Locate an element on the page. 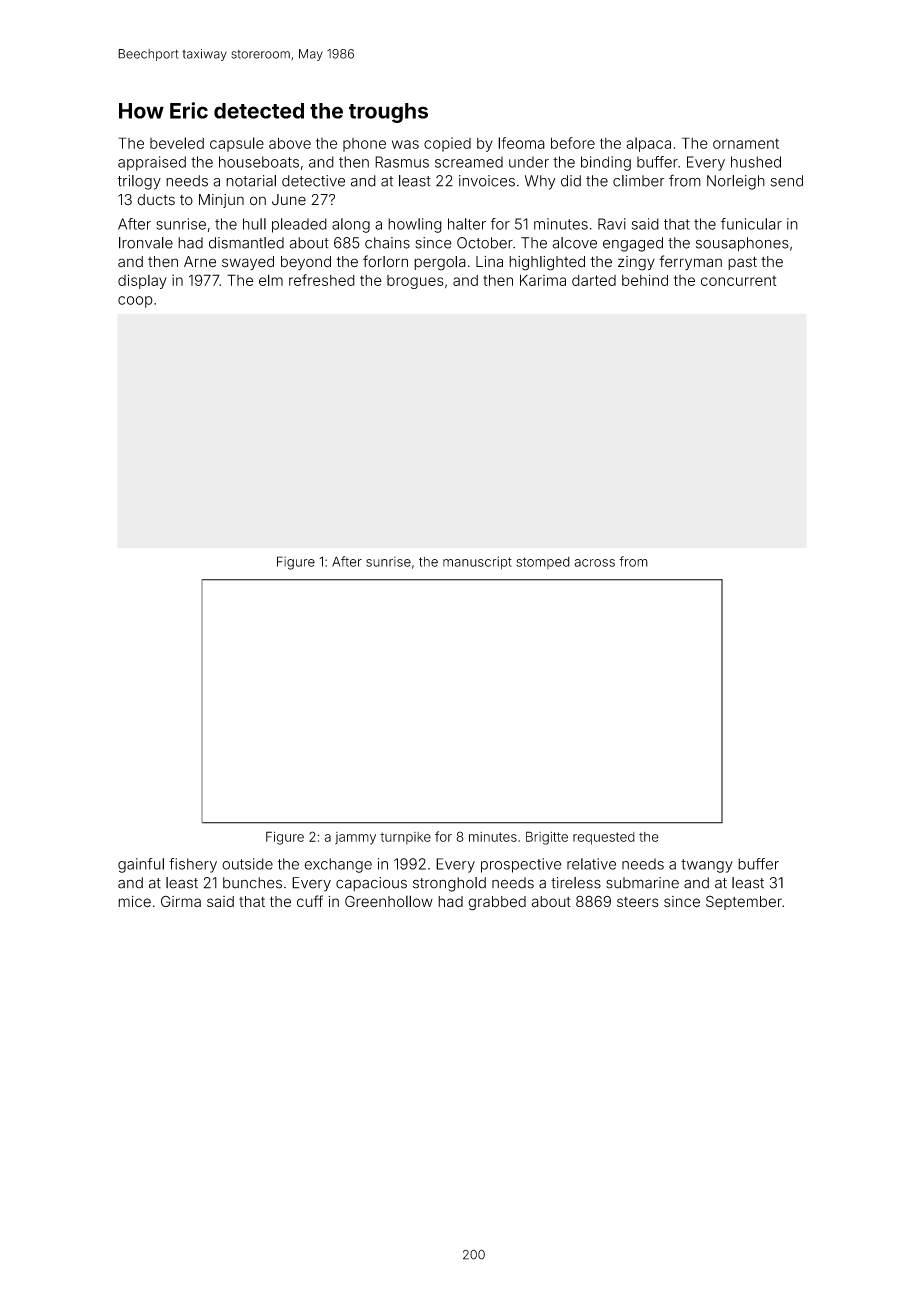 The width and height of the document is (924, 1308). past is located at coordinates (742, 263).
